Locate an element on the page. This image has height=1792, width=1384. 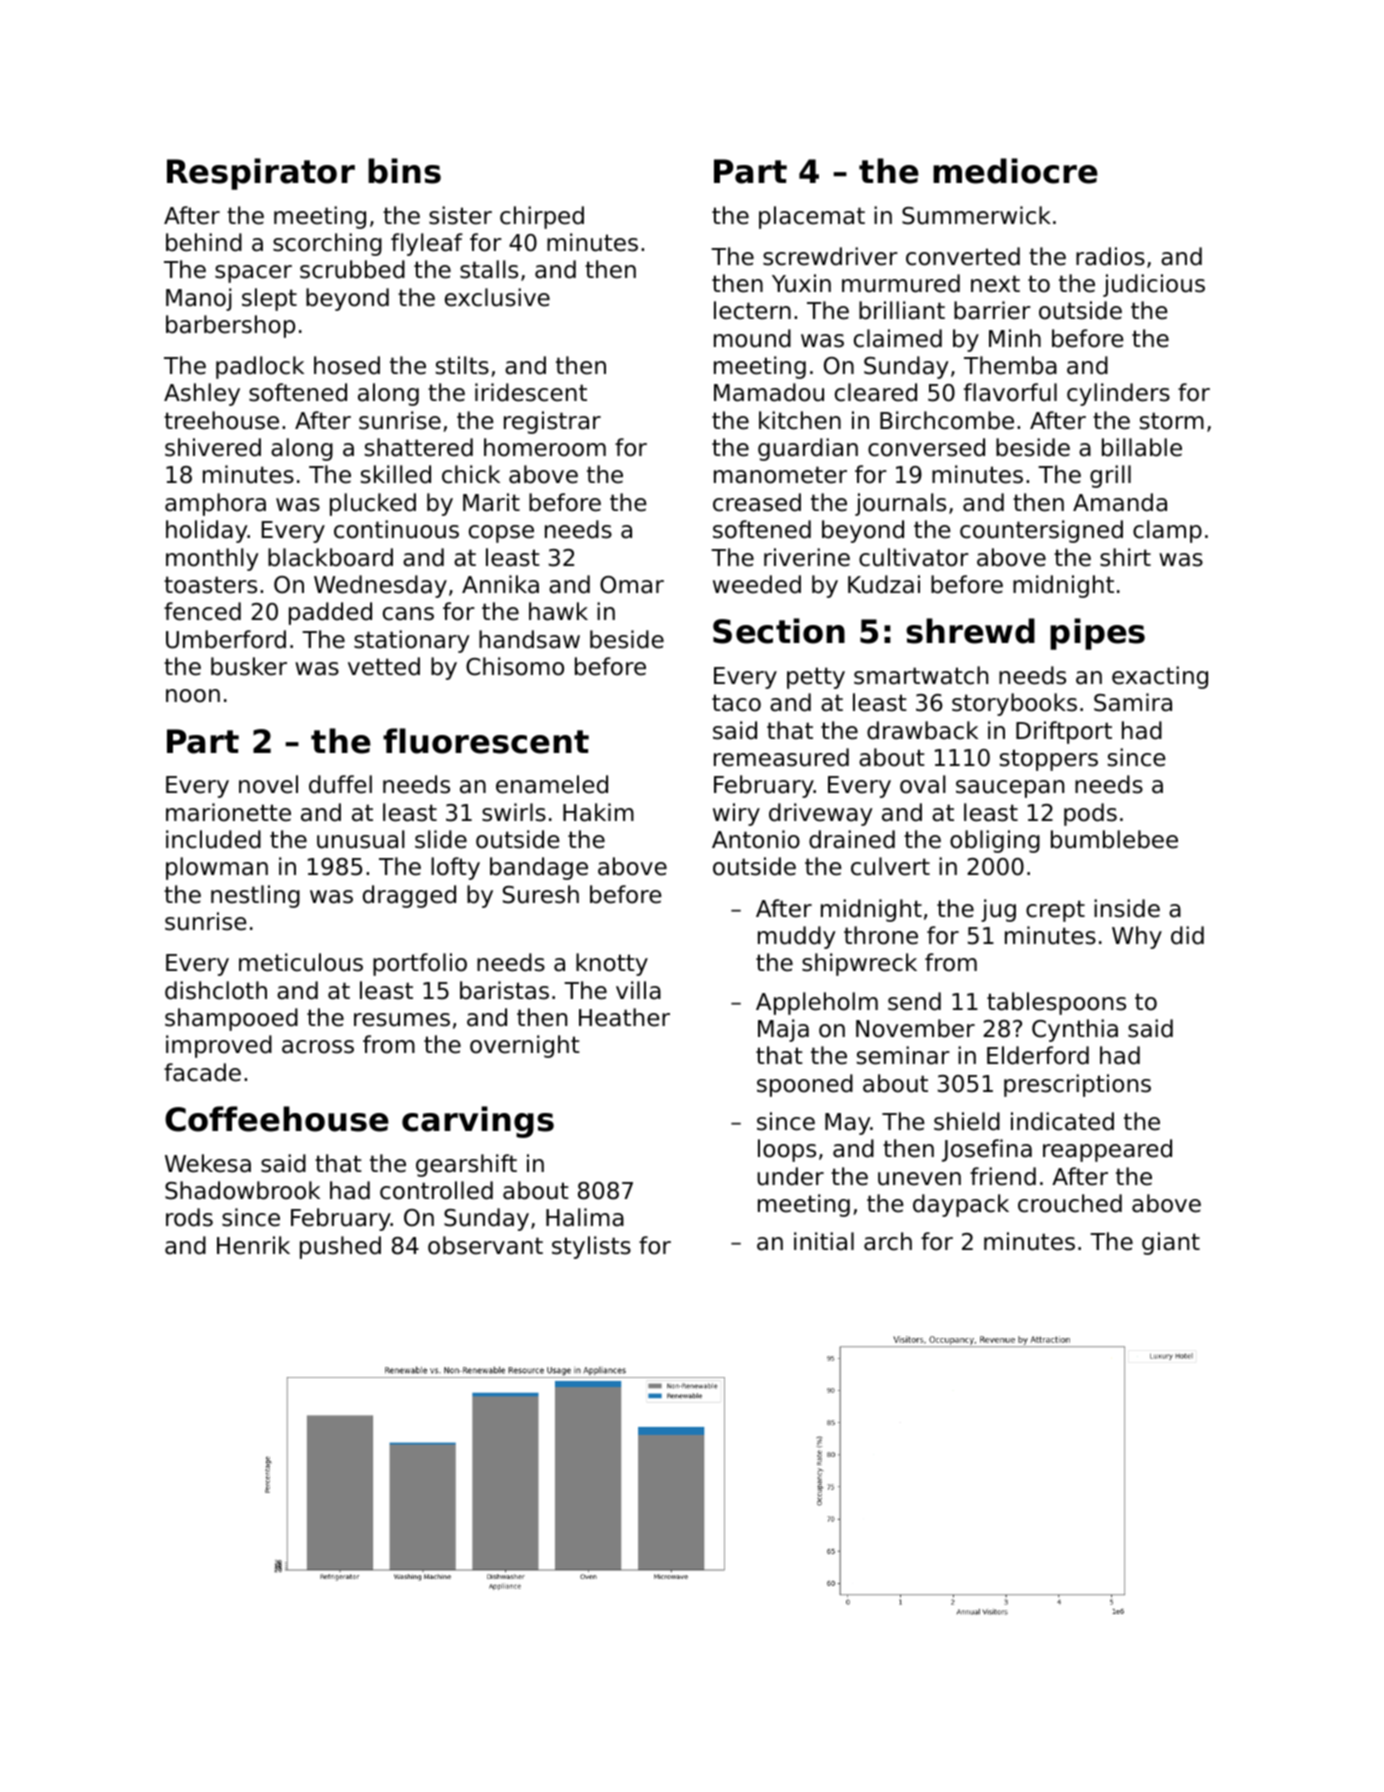
lectern is located at coordinates (752, 310).
